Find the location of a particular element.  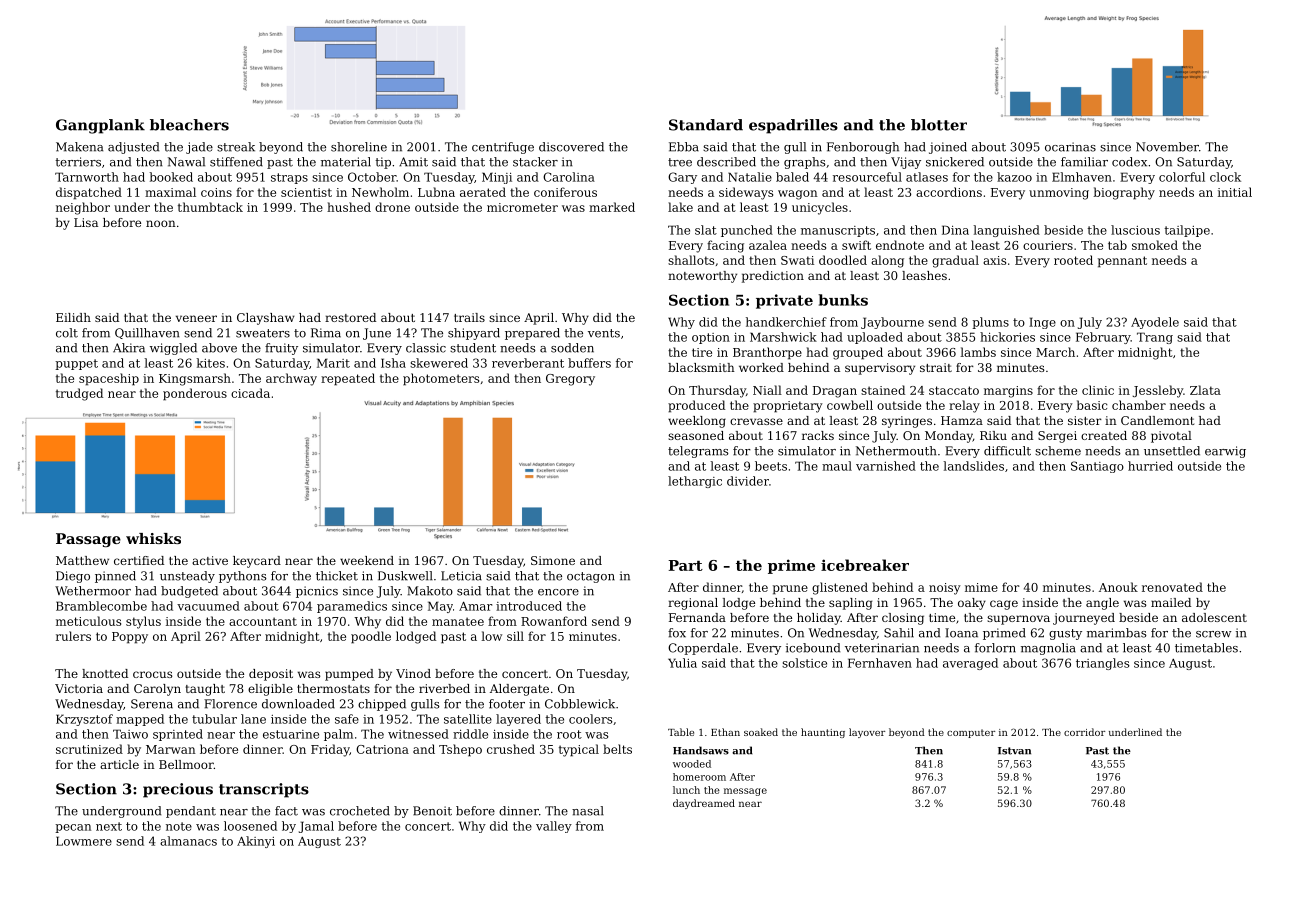

Passage is located at coordinates (88, 540).
